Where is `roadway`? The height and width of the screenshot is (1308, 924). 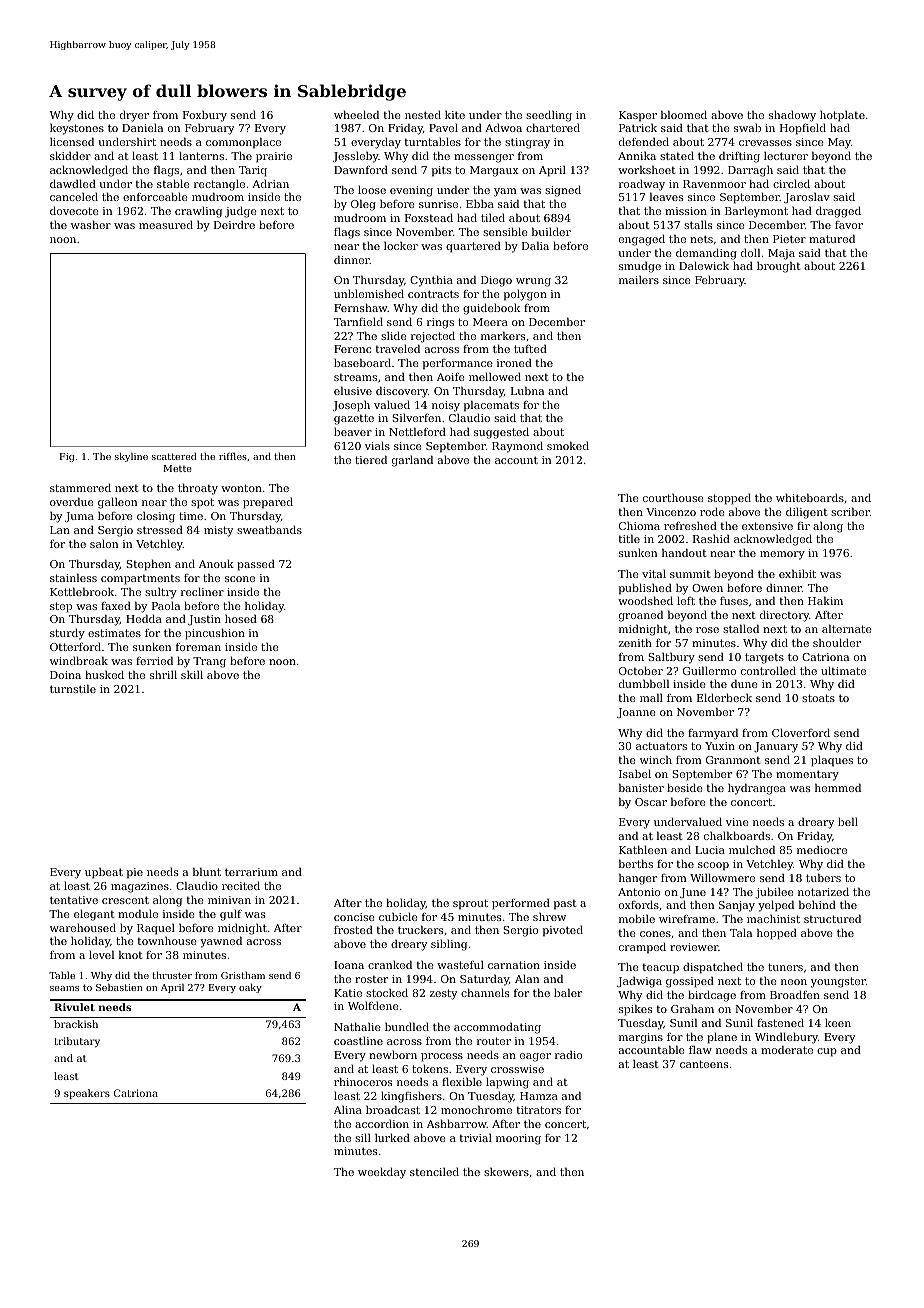
roadway is located at coordinates (642, 185).
